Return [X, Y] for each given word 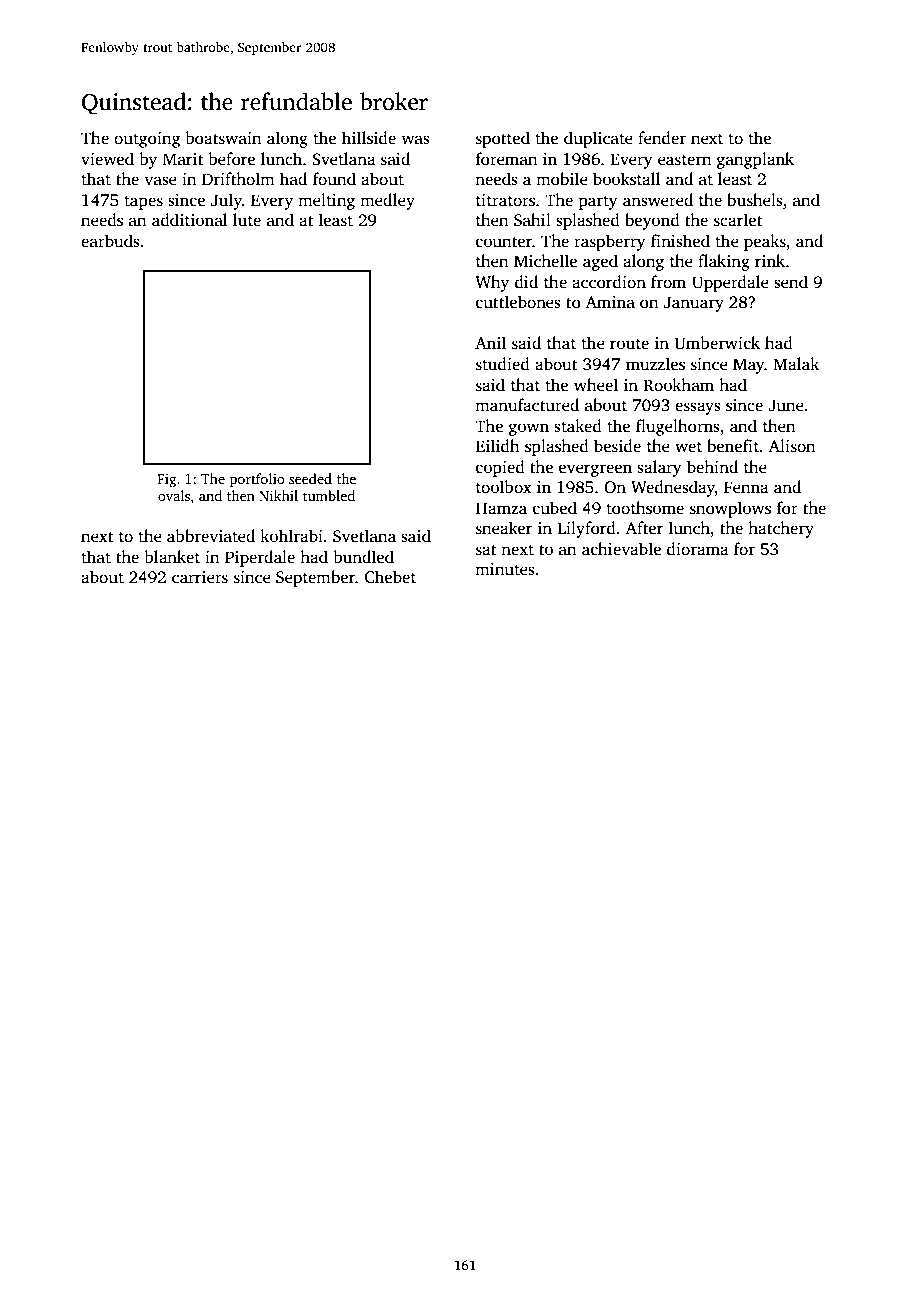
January [694, 304]
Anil [490, 342]
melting [326, 201]
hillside [369, 138]
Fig [167, 481]
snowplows [730, 509]
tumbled [329, 495]
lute [247, 220]
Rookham [678, 385]
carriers [200, 577]
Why [492, 283]
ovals [174, 495]
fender [662, 138]
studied [503, 364]
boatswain [223, 138]
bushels [754, 200]
